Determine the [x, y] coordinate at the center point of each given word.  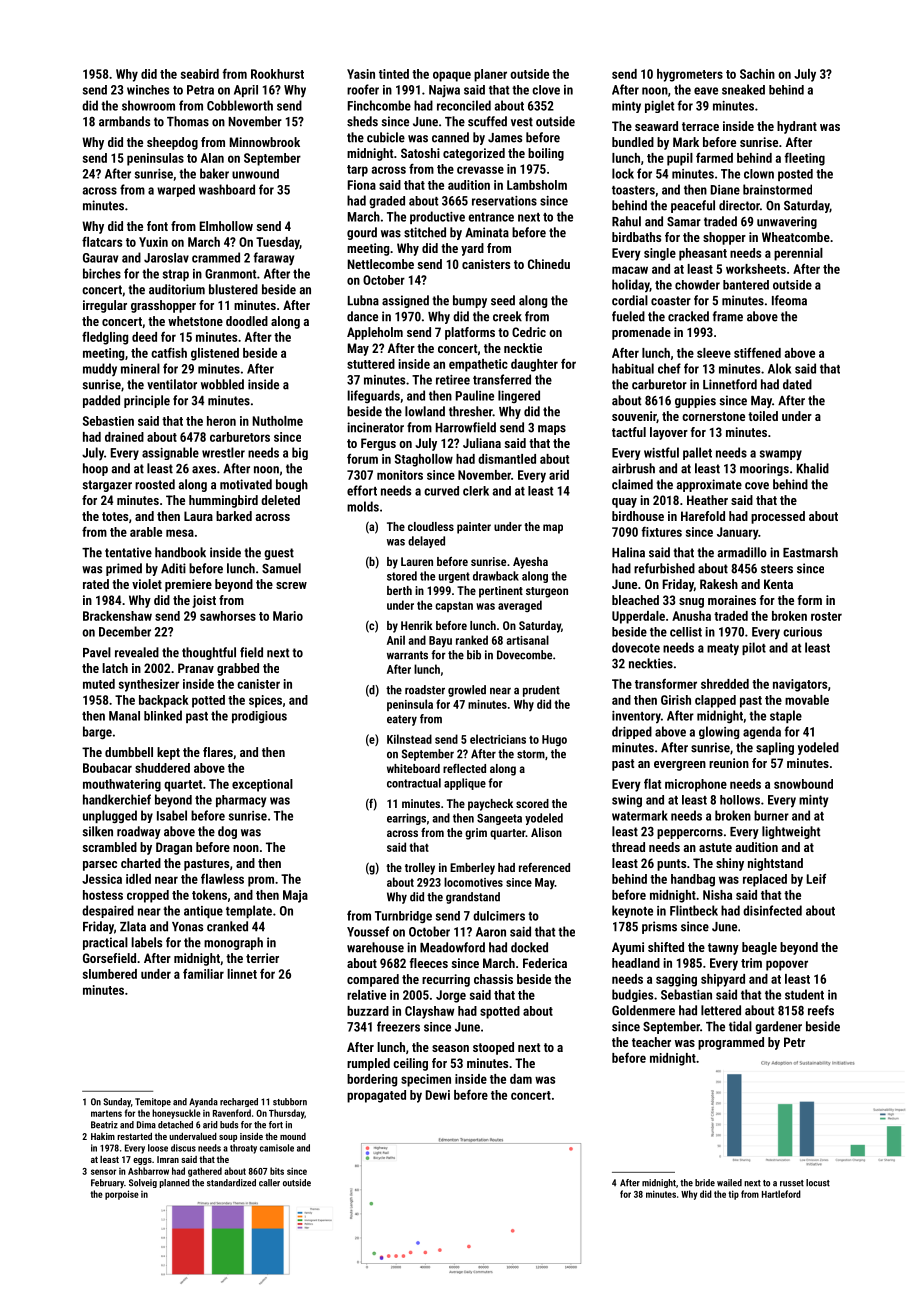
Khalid [813, 468]
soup [228, 1138]
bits [277, 1171]
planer [490, 75]
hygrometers [690, 75]
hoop [95, 469]
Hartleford [781, 1194]
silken [97, 831]
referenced [544, 867]
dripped [632, 732]
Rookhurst [277, 74]
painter [474, 528]
